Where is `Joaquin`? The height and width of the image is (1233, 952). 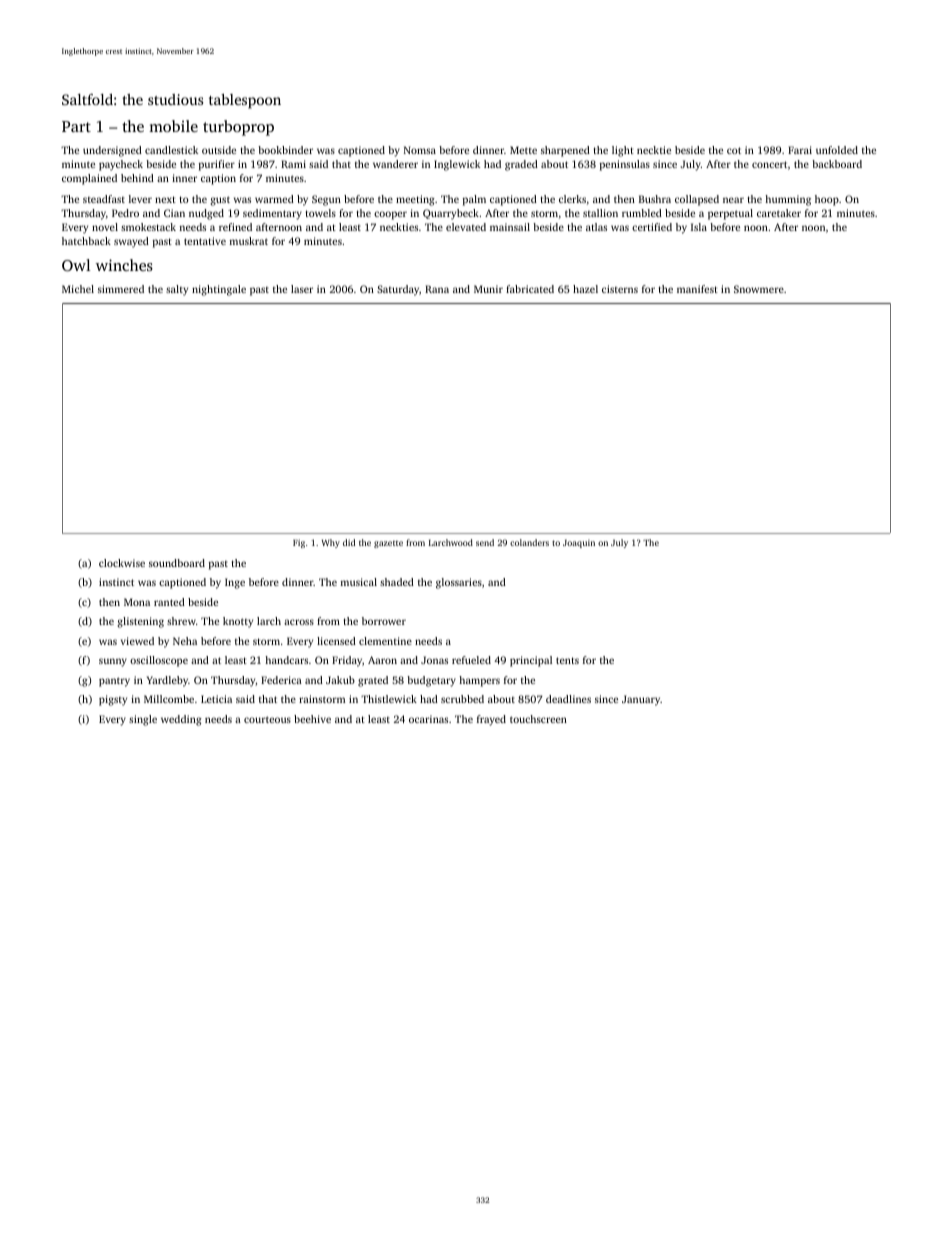 Joaquin is located at coordinates (579, 544).
